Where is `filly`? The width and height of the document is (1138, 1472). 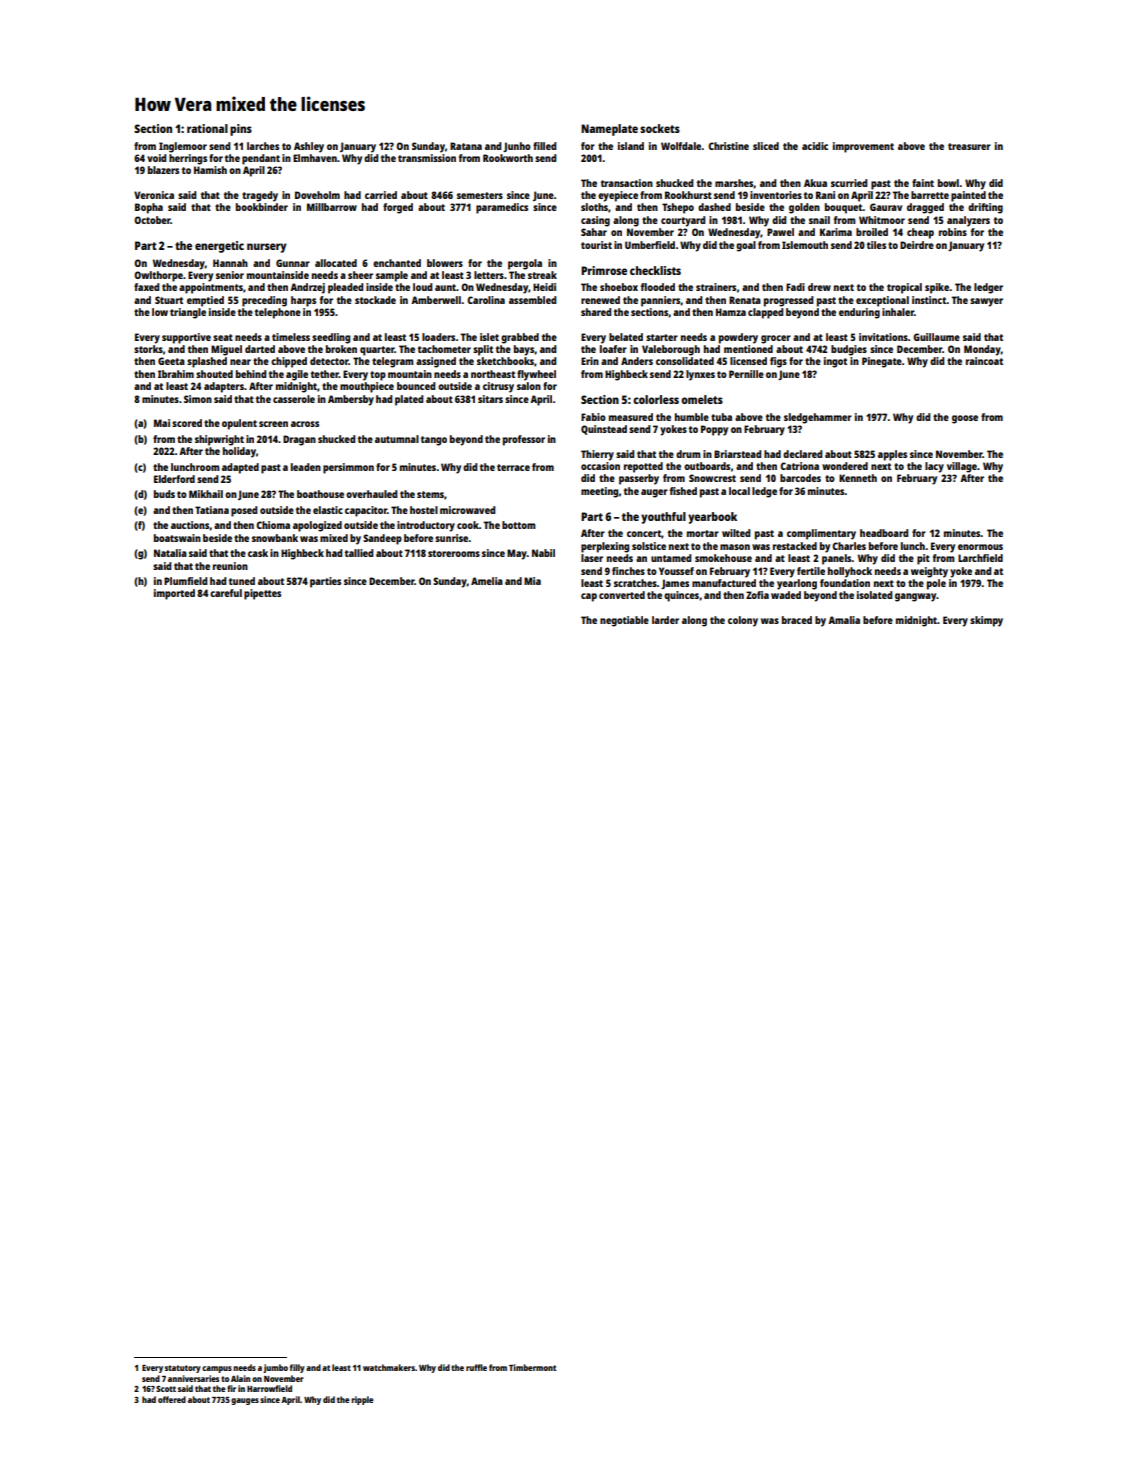 filly is located at coordinates (297, 1368).
